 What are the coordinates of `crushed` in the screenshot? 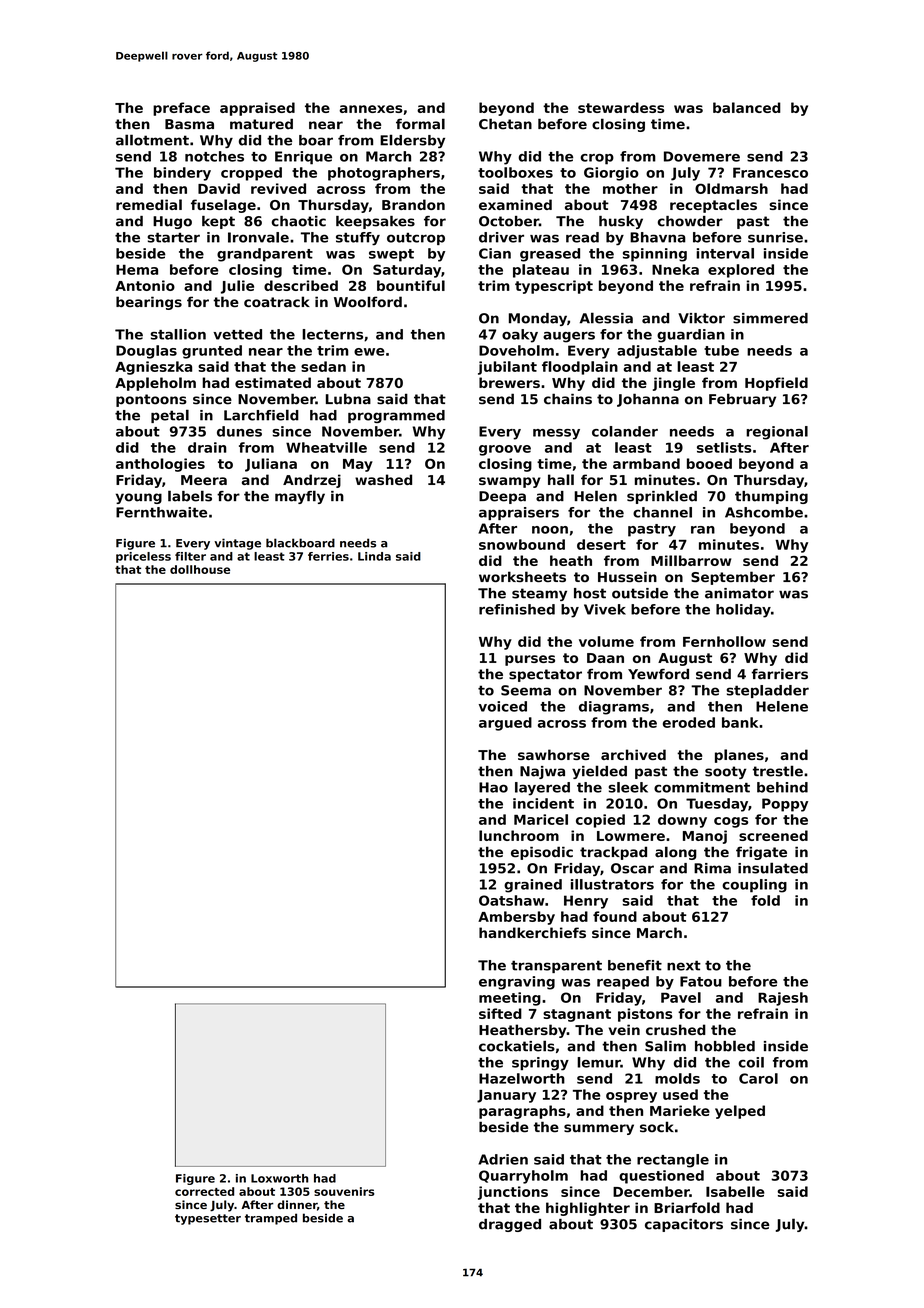 It's located at (676, 1029).
